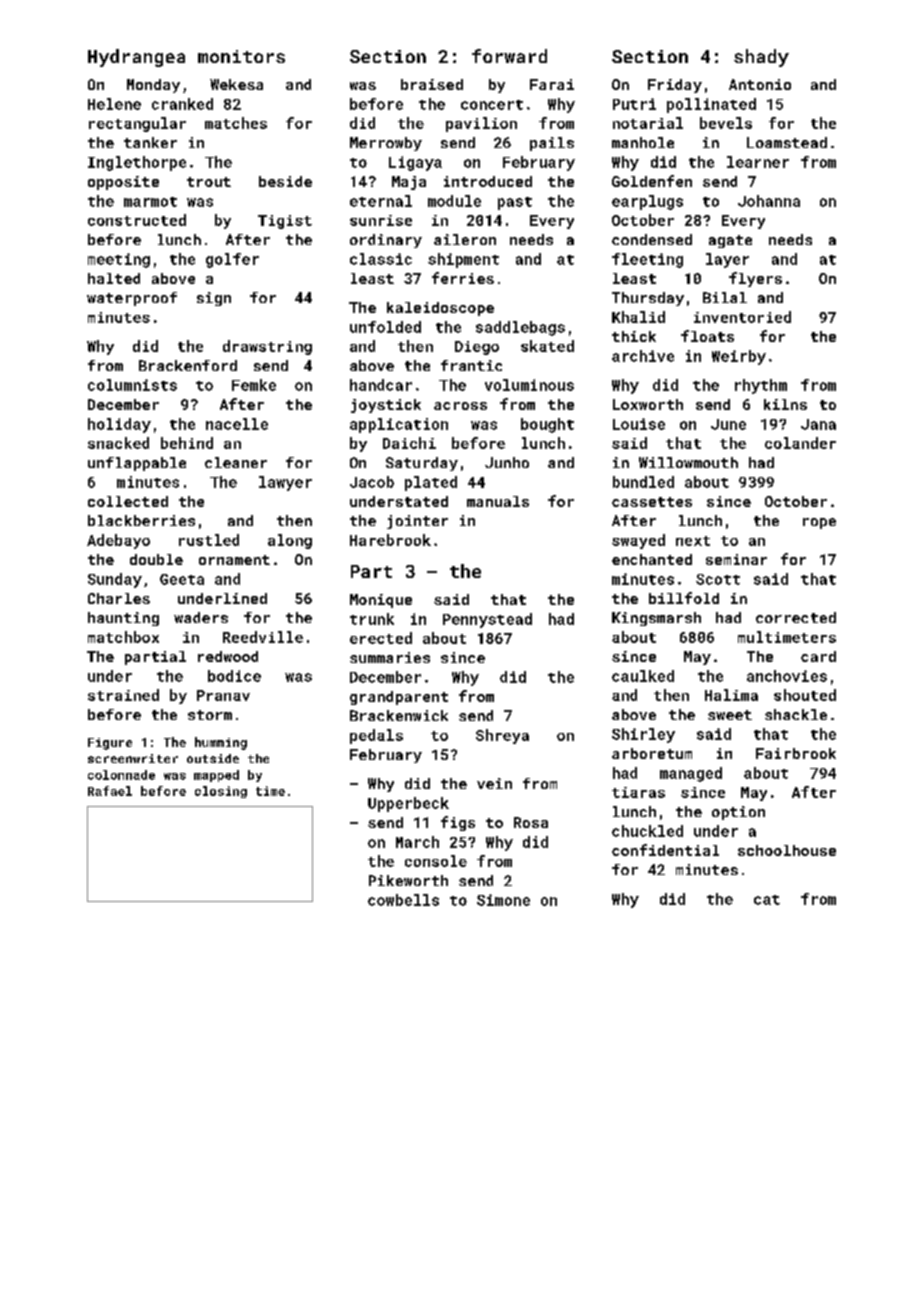 This screenshot has width=924, height=1308. I want to click on agate, so click(730, 241).
